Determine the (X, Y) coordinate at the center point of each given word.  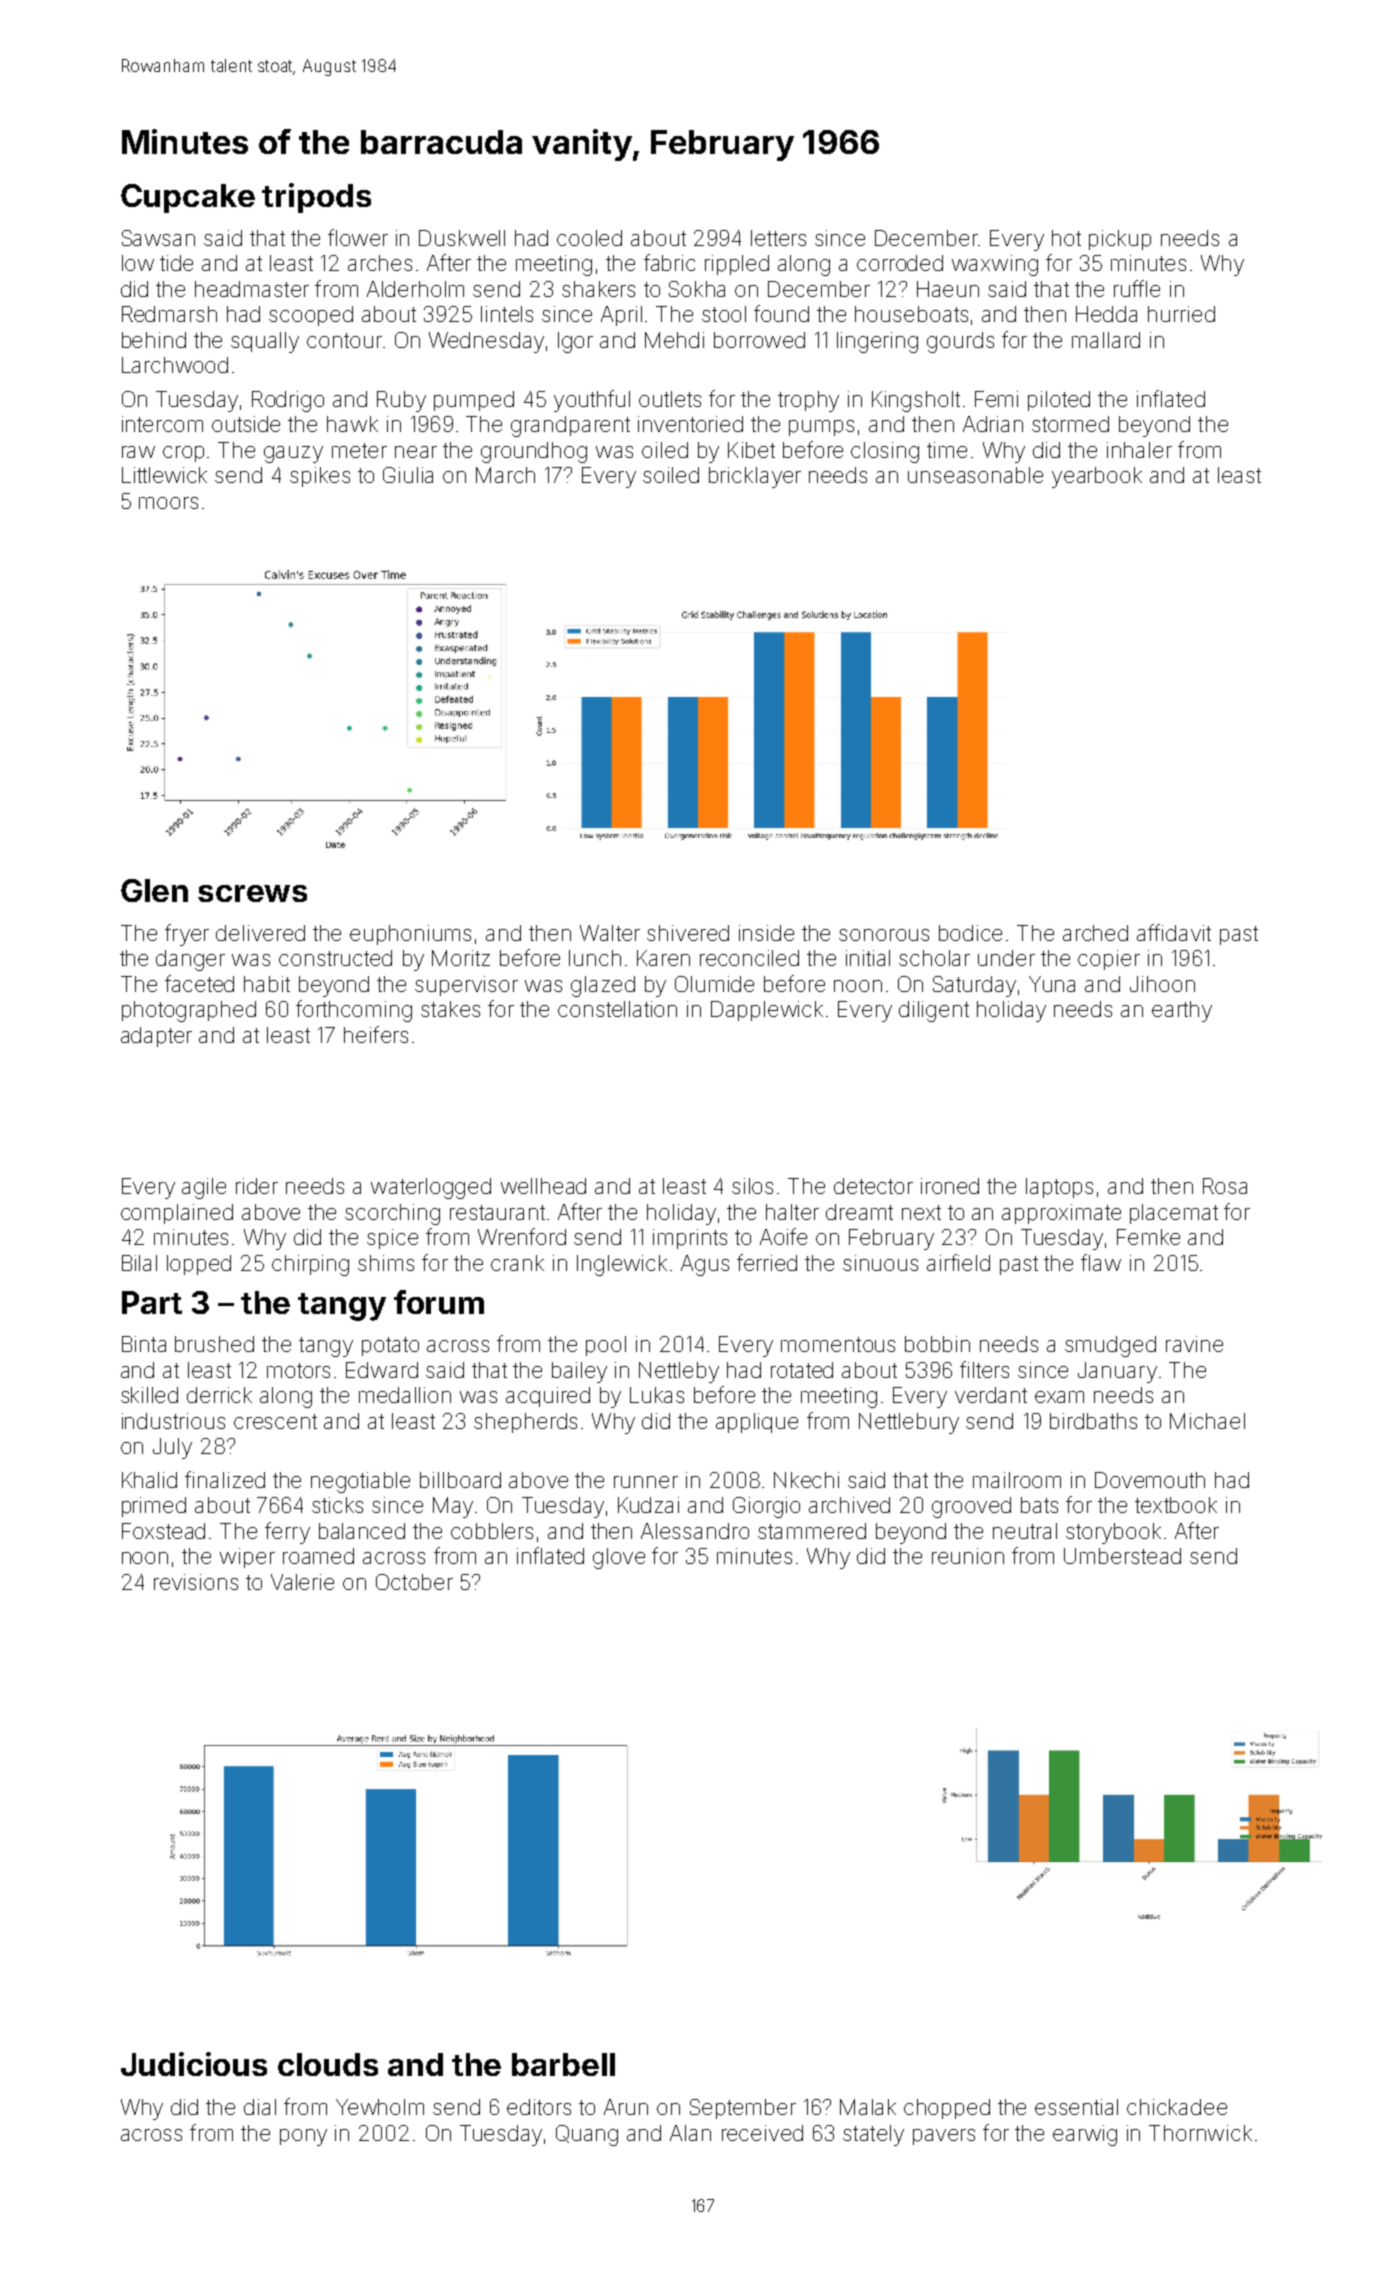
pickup (1120, 240)
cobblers (492, 1531)
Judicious (194, 2064)
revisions (196, 1582)
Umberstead (1122, 1556)
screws (252, 893)
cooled (589, 238)
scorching (392, 1214)
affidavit (1174, 932)
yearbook (1097, 477)
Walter (610, 933)
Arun (626, 2107)
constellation (617, 1009)
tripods (316, 198)
